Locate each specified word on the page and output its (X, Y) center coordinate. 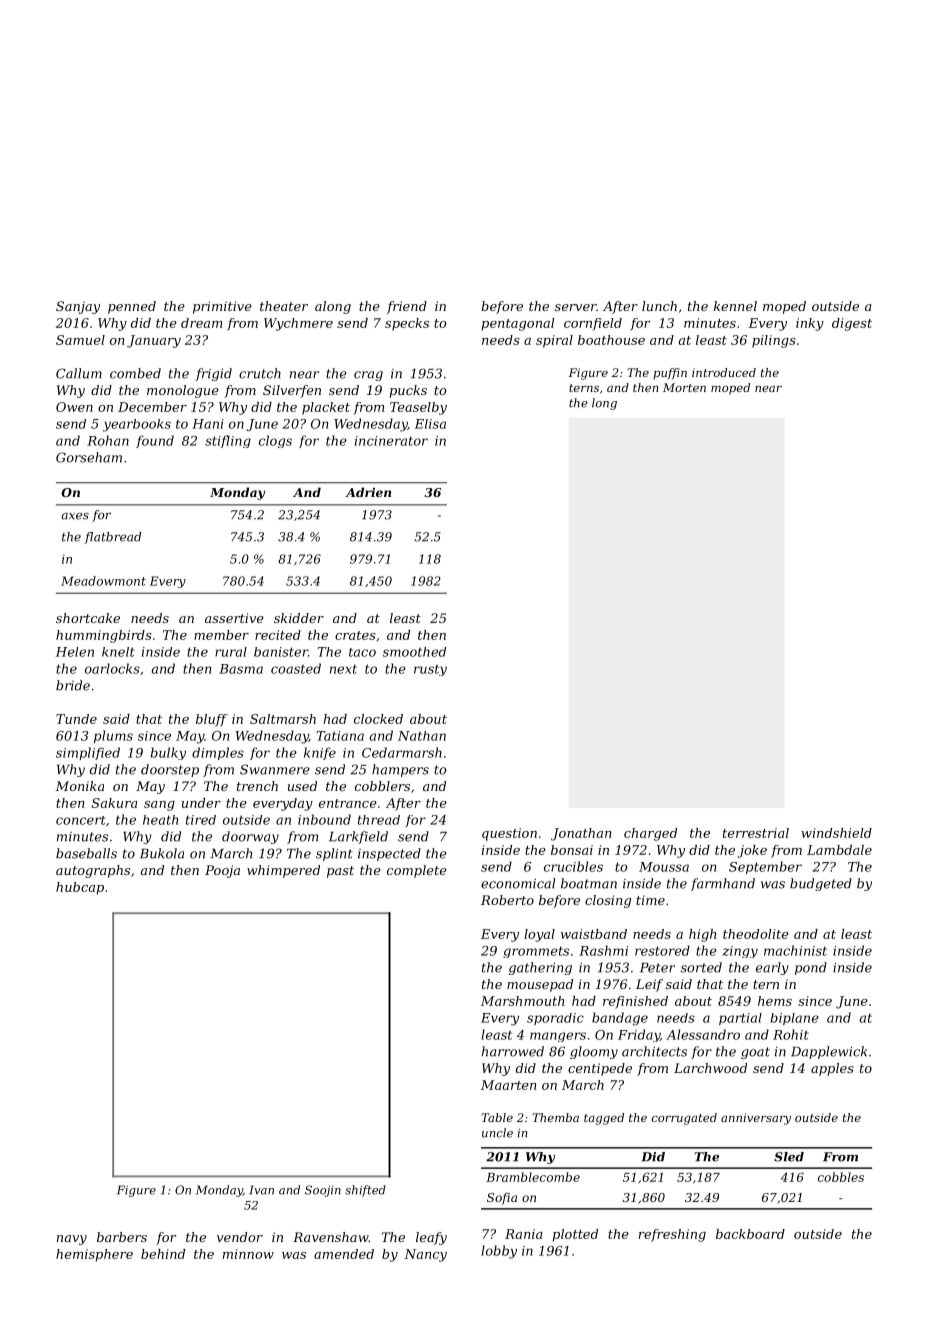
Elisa (430, 424)
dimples (218, 753)
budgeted (821, 884)
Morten (684, 387)
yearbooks (137, 425)
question (509, 834)
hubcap (80, 888)
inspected (389, 854)
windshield (836, 833)
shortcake (88, 618)
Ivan (261, 1190)
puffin (670, 374)
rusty (430, 670)
